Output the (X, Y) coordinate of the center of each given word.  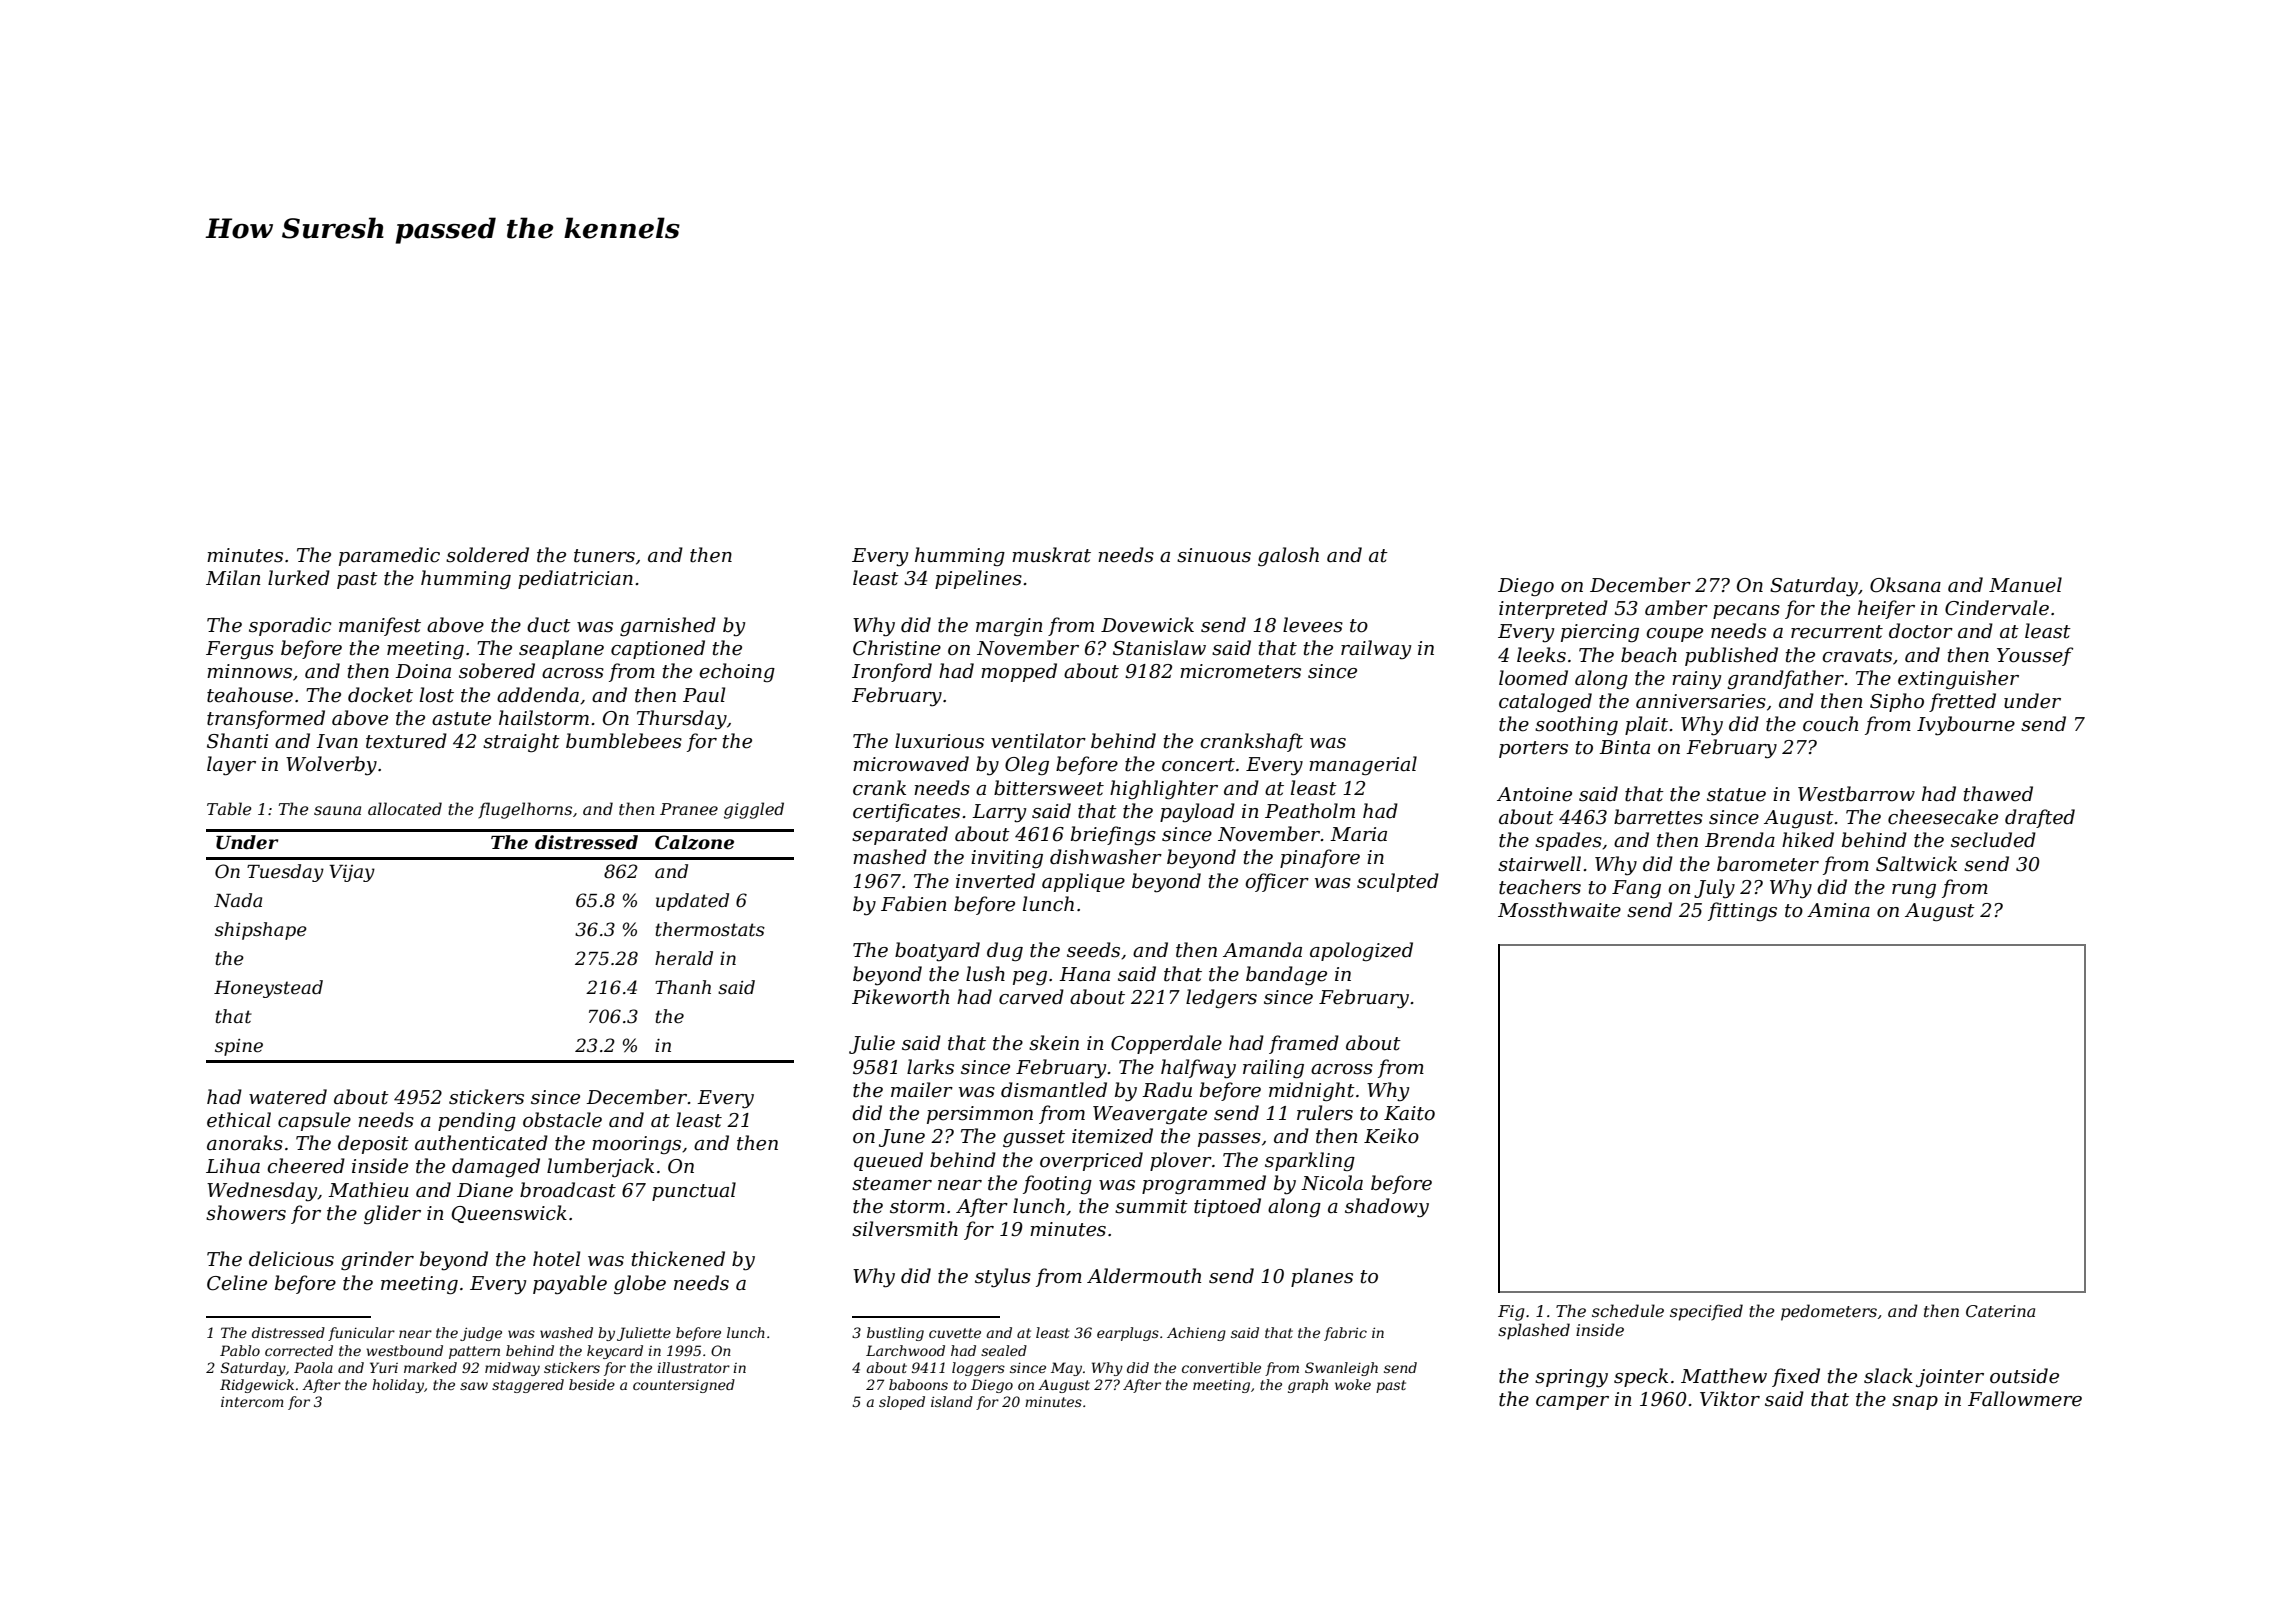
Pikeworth (900, 997)
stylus (1003, 1278)
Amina (1838, 910)
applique (1083, 882)
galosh (1288, 556)
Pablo (240, 1350)
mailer (922, 1090)
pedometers (1829, 1312)
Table (229, 808)
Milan (233, 578)
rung (1914, 891)
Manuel (2025, 585)
